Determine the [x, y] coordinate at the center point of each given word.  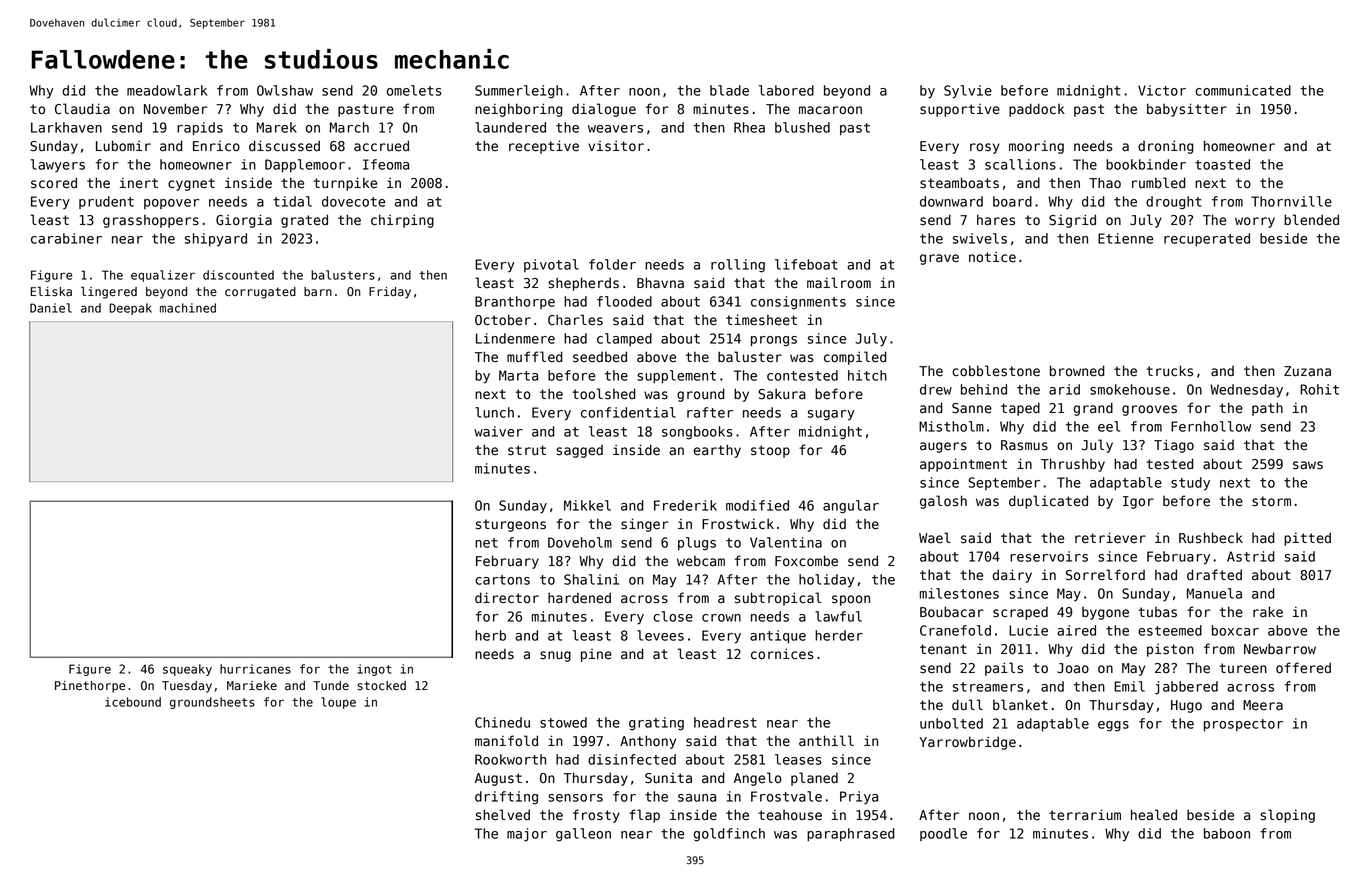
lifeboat [806, 264]
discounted [238, 275]
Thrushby [1073, 465]
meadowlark [167, 90]
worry [1255, 222]
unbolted [951, 723]
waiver [498, 431]
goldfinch [729, 835]
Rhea [749, 127]
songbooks [697, 433]
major [527, 835]
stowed [563, 722]
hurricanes [255, 669]
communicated [1243, 90]
